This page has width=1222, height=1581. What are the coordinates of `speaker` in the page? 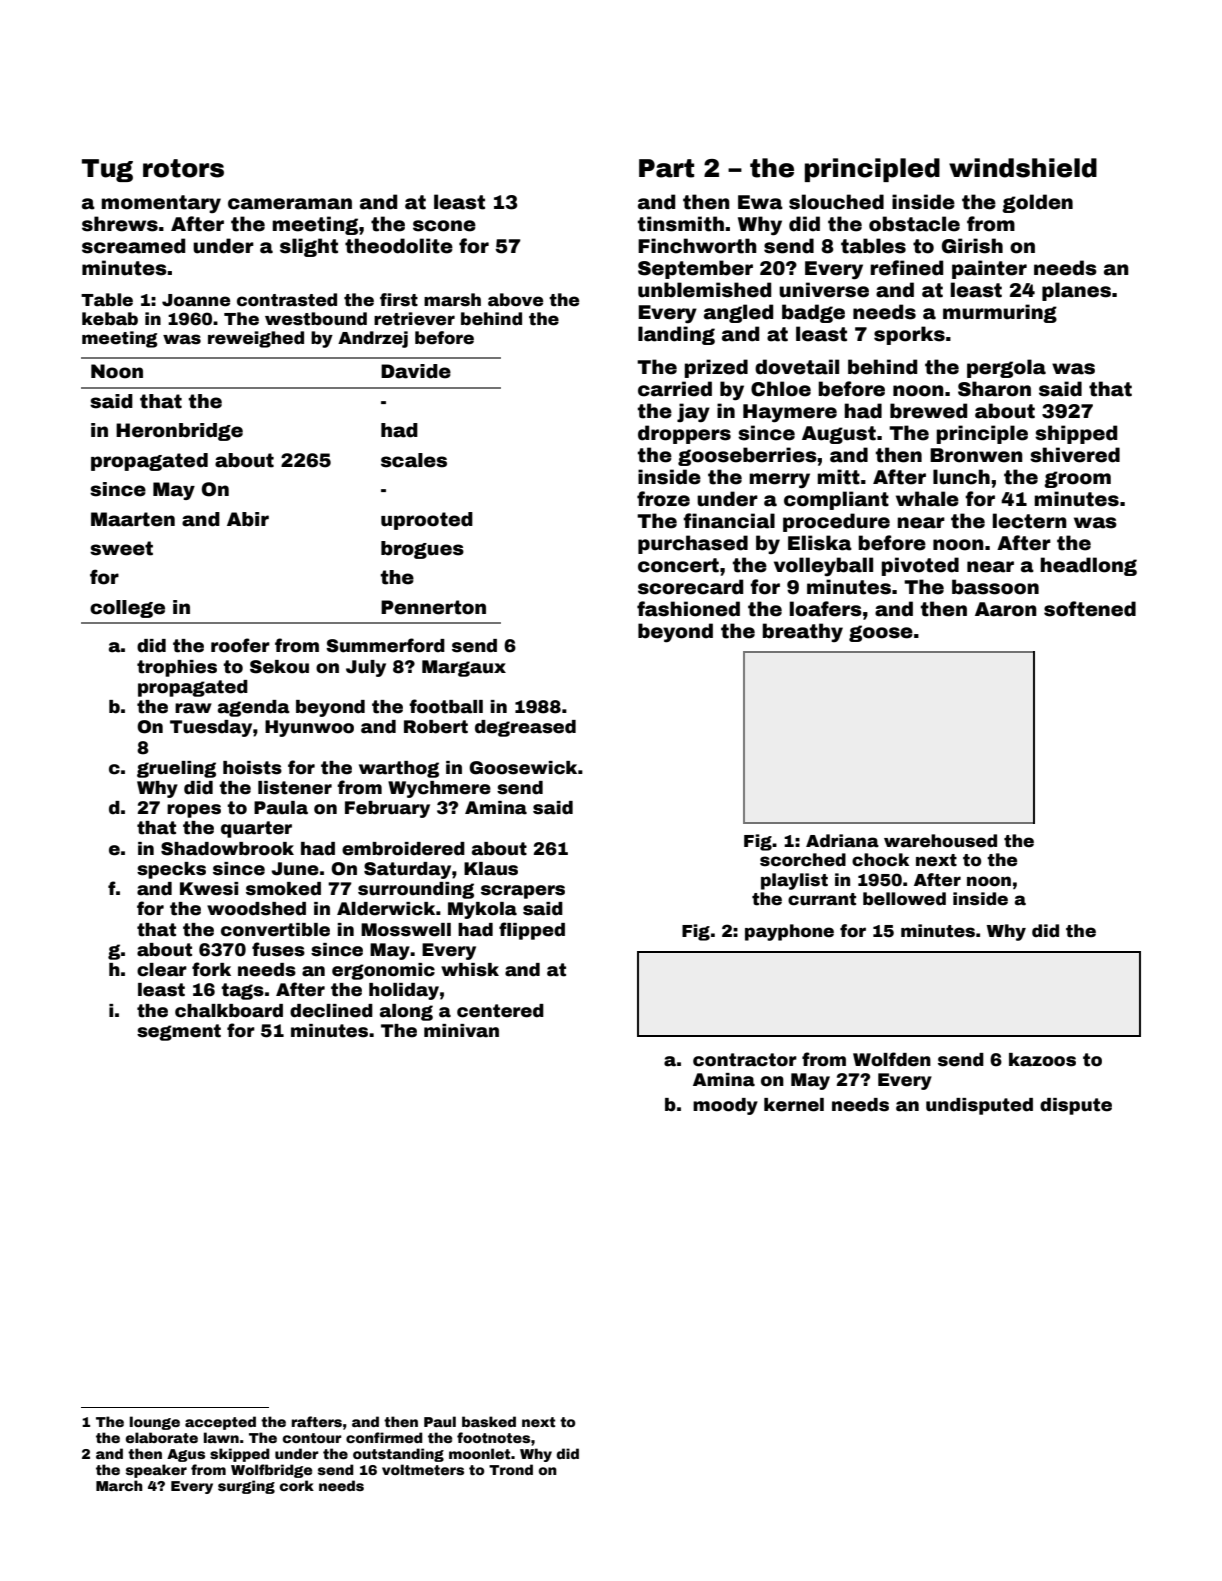 It's located at (156, 1471).
